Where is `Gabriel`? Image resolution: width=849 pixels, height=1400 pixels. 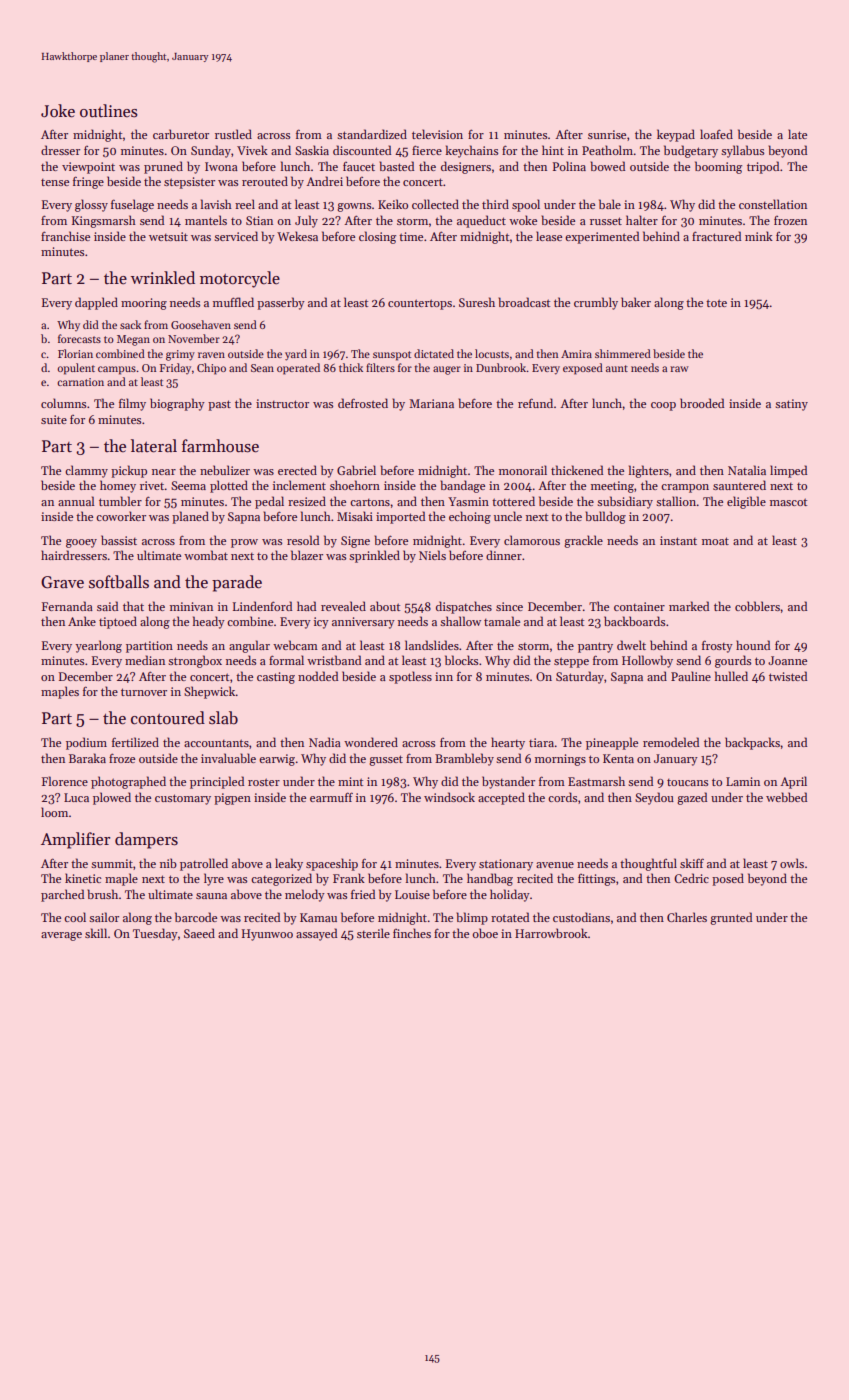
Gabriel is located at coordinates (356, 470).
